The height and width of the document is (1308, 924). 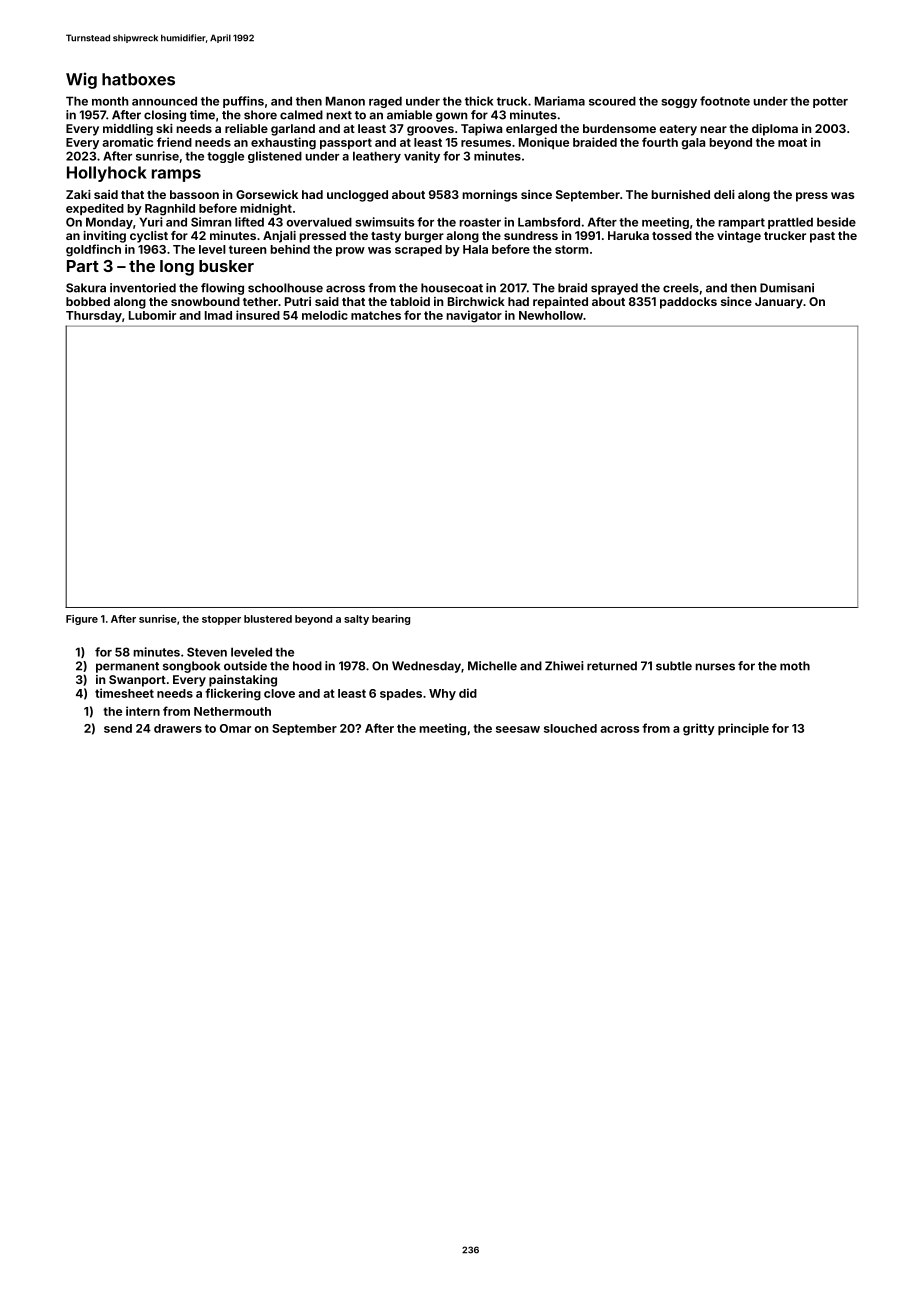 What do you see at coordinates (246, 128) in the document?
I see `reliable` at bounding box center [246, 128].
